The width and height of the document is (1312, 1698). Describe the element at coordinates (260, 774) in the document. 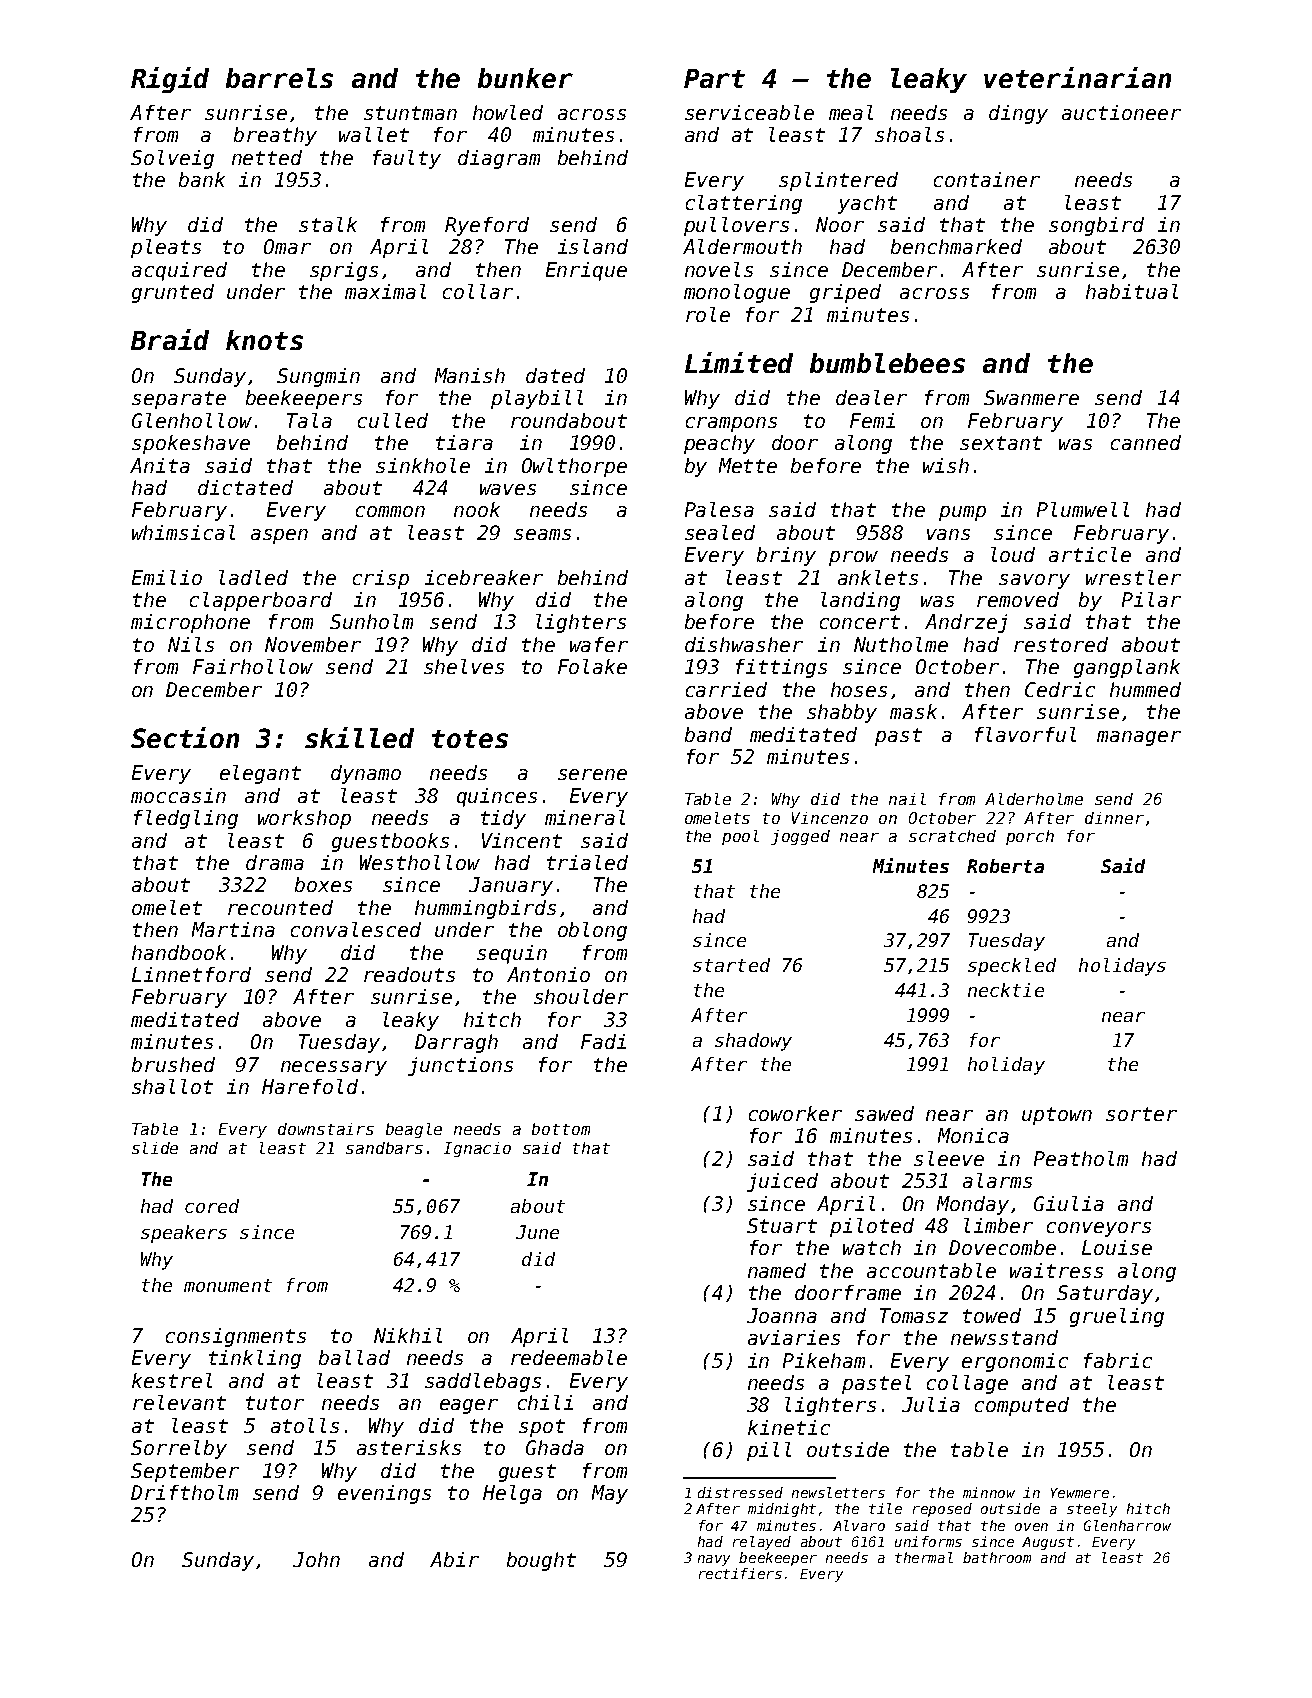

I see `elegant` at that location.
